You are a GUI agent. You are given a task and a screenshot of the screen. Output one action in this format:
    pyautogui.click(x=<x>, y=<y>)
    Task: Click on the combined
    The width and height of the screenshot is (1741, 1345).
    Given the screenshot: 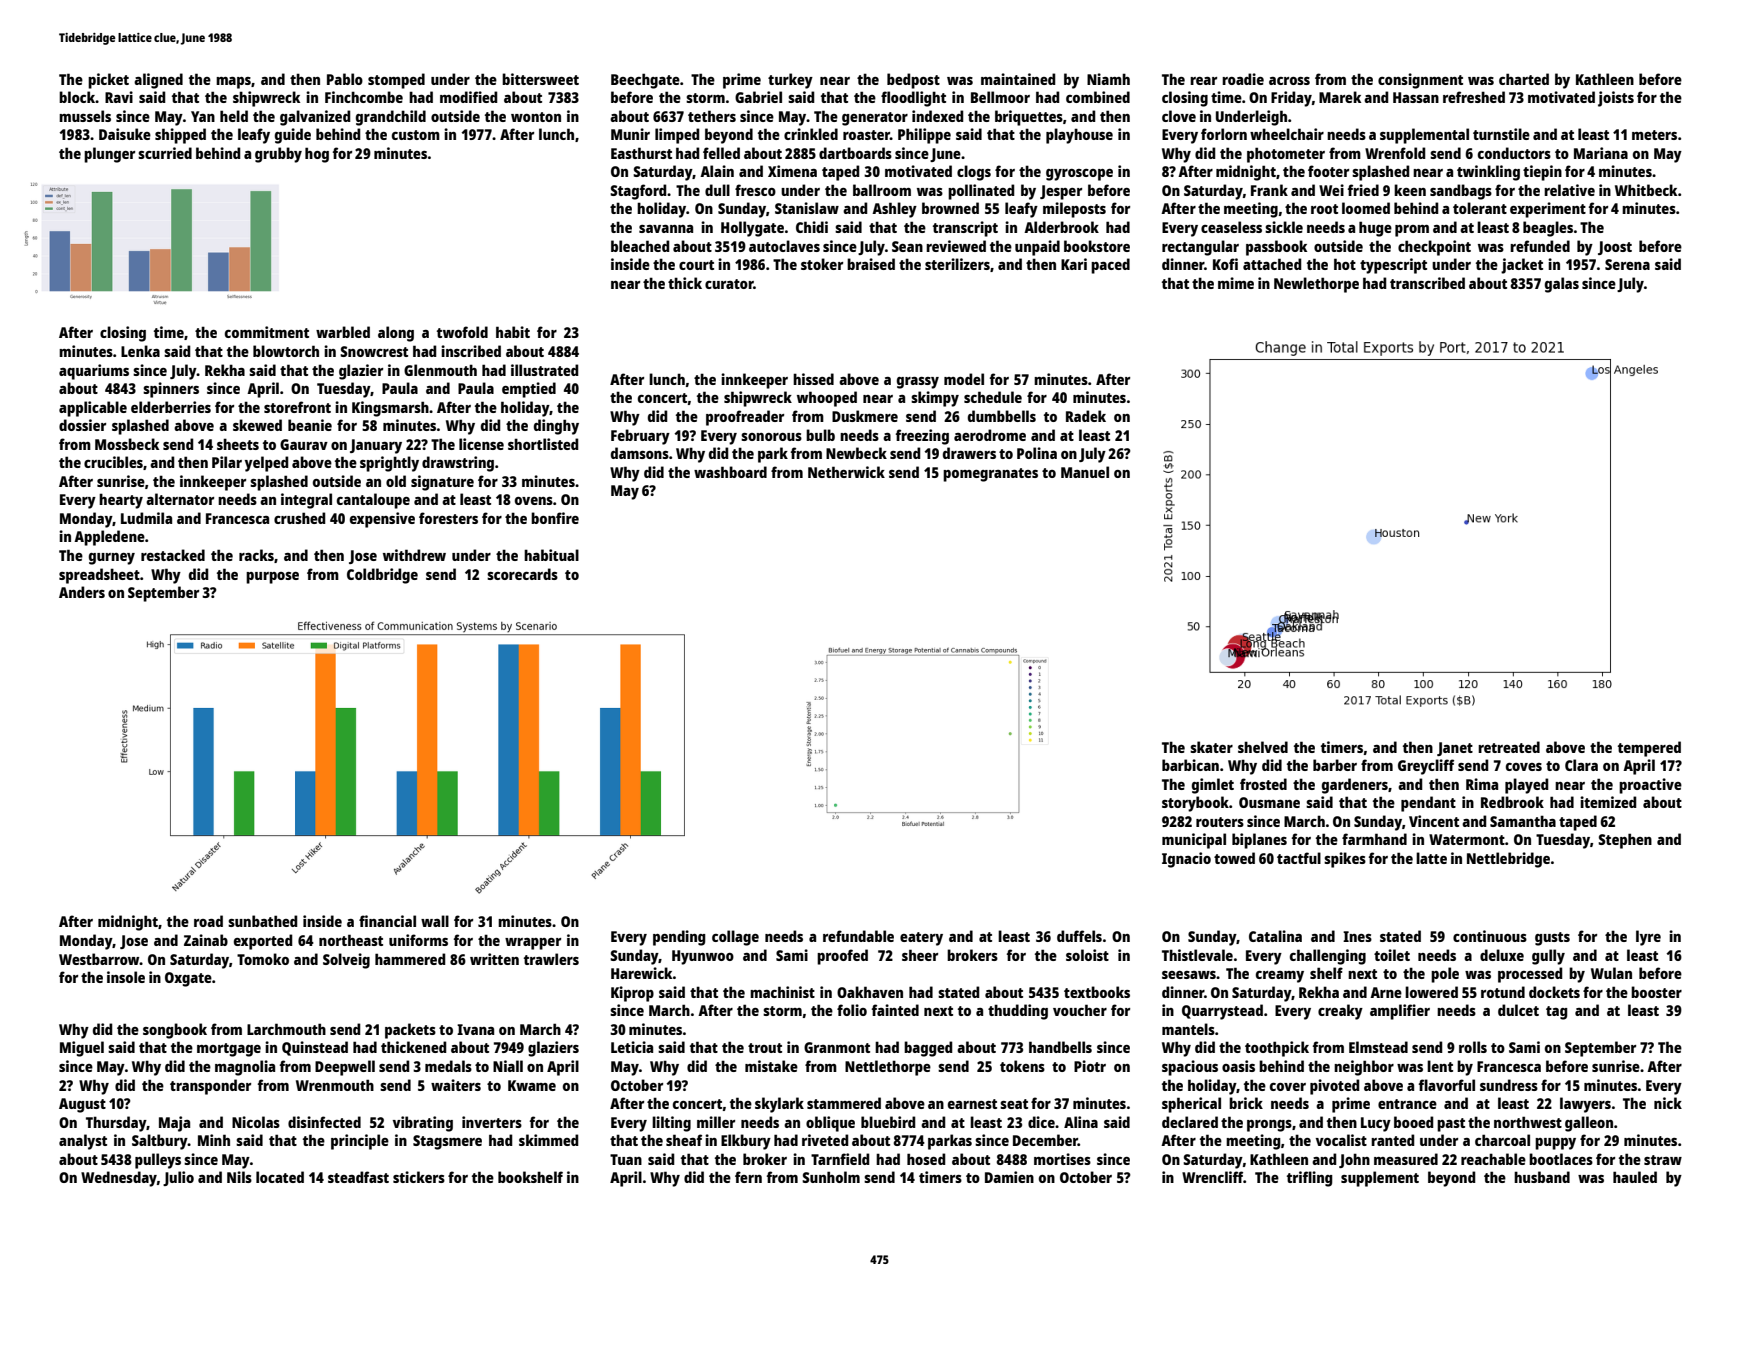 What is the action you would take?
    pyautogui.click(x=1098, y=97)
